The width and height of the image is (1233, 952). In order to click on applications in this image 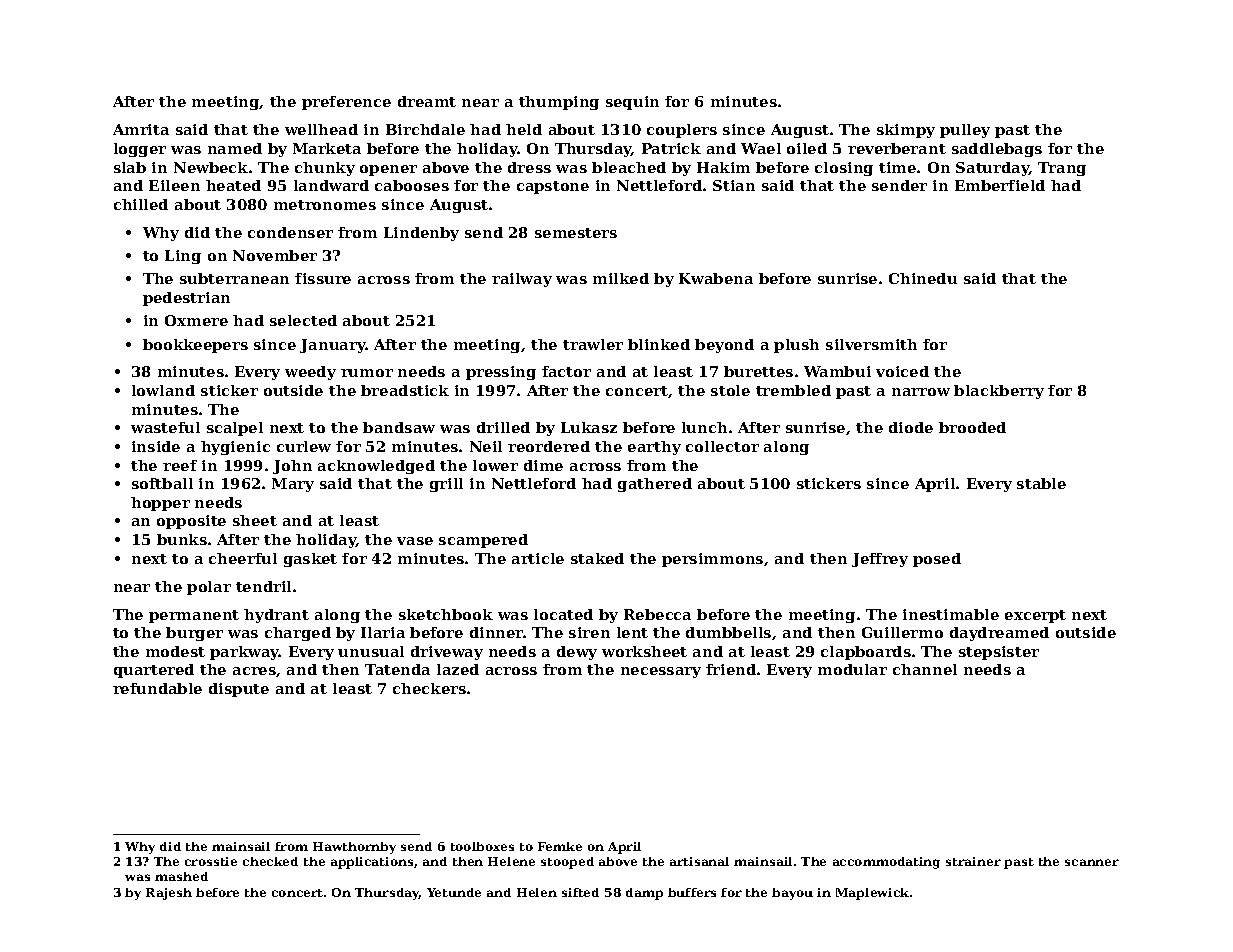, I will do `click(372, 863)`.
